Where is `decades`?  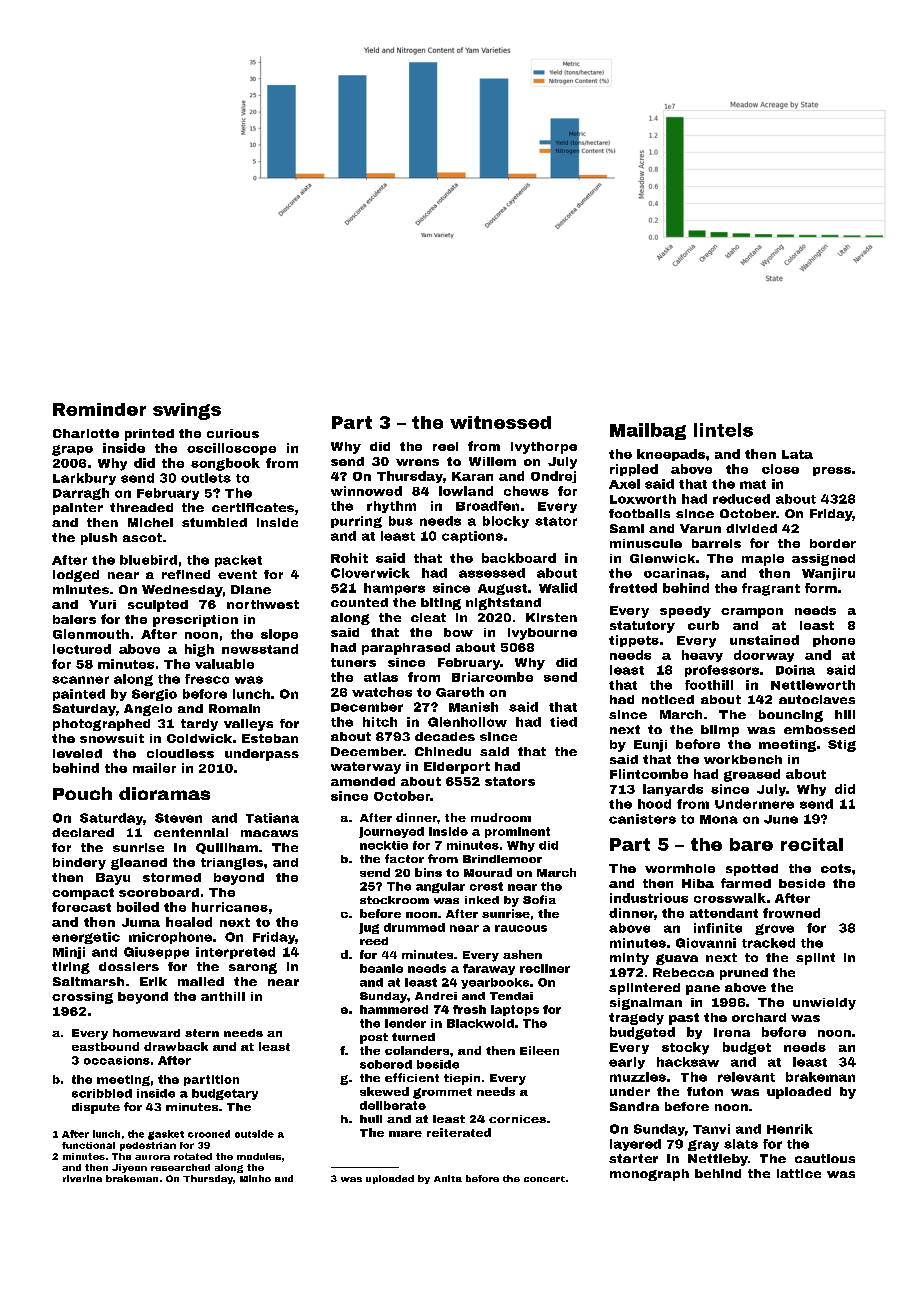
decades is located at coordinates (445, 736).
